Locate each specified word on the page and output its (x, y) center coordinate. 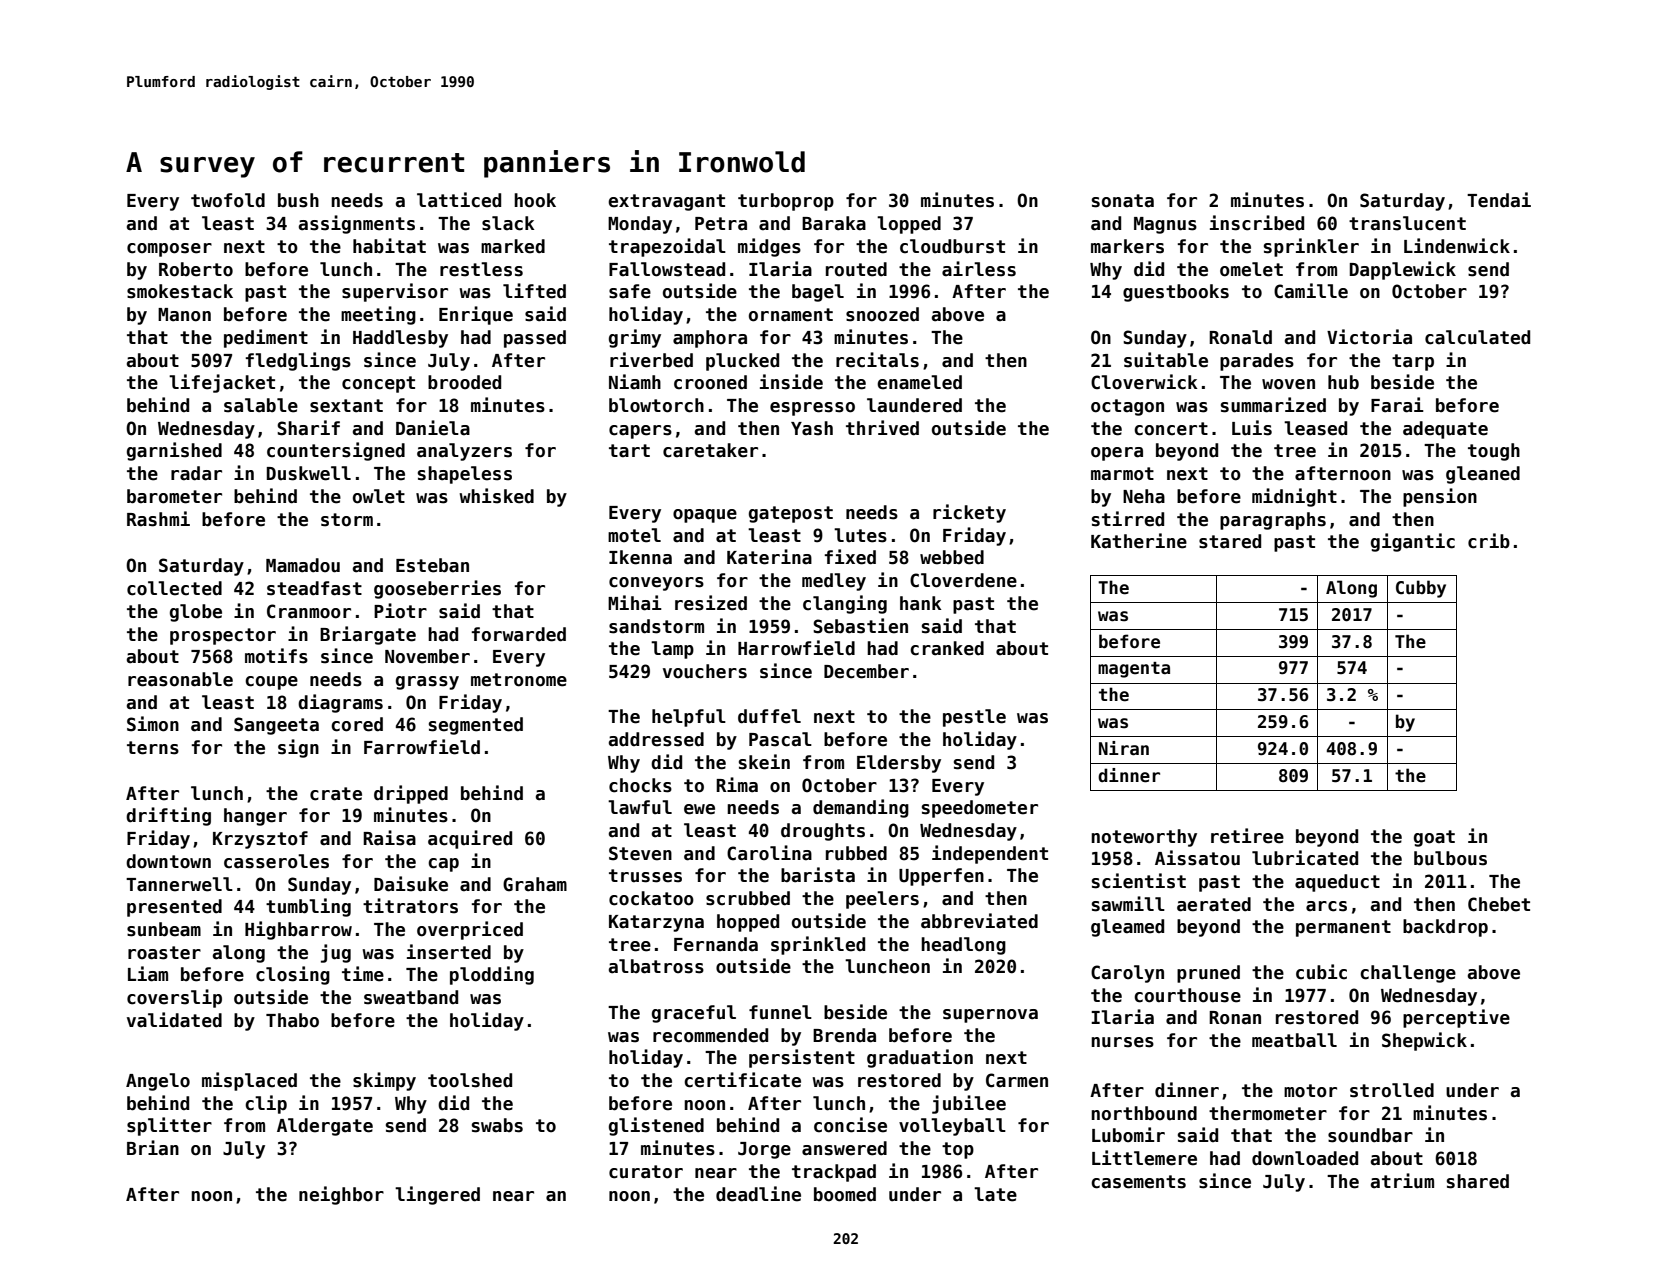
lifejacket (222, 383)
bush (298, 200)
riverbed (651, 360)
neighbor (341, 1195)
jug (336, 953)
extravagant (666, 202)
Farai (1397, 405)
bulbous (1450, 858)
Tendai (1499, 200)
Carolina (769, 853)
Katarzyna (656, 923)
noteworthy (1144, 838)
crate (336, 794)
